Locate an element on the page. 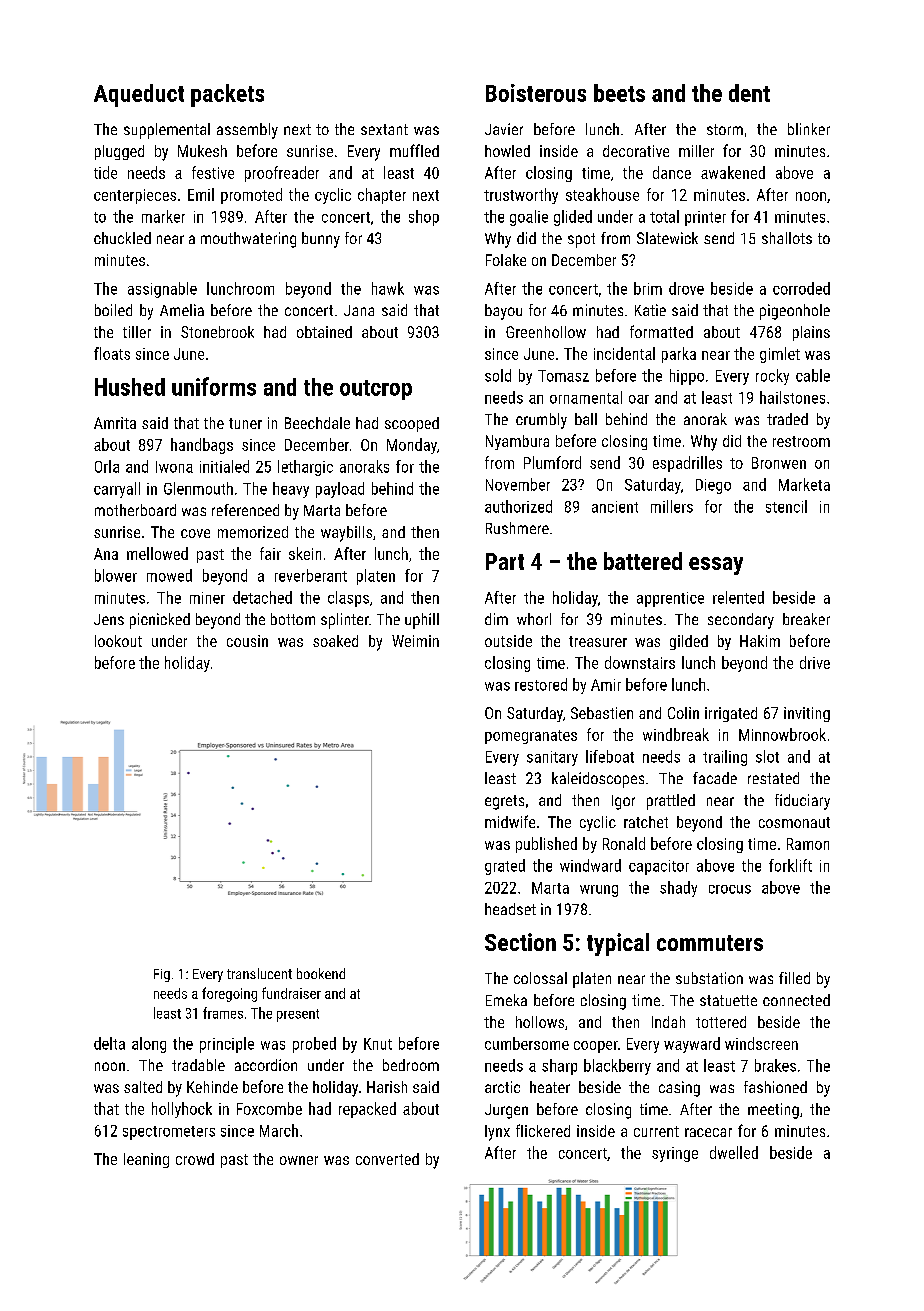 The height and width of the image is (1311, 924). blinker is located at coordinates (809, 129).
